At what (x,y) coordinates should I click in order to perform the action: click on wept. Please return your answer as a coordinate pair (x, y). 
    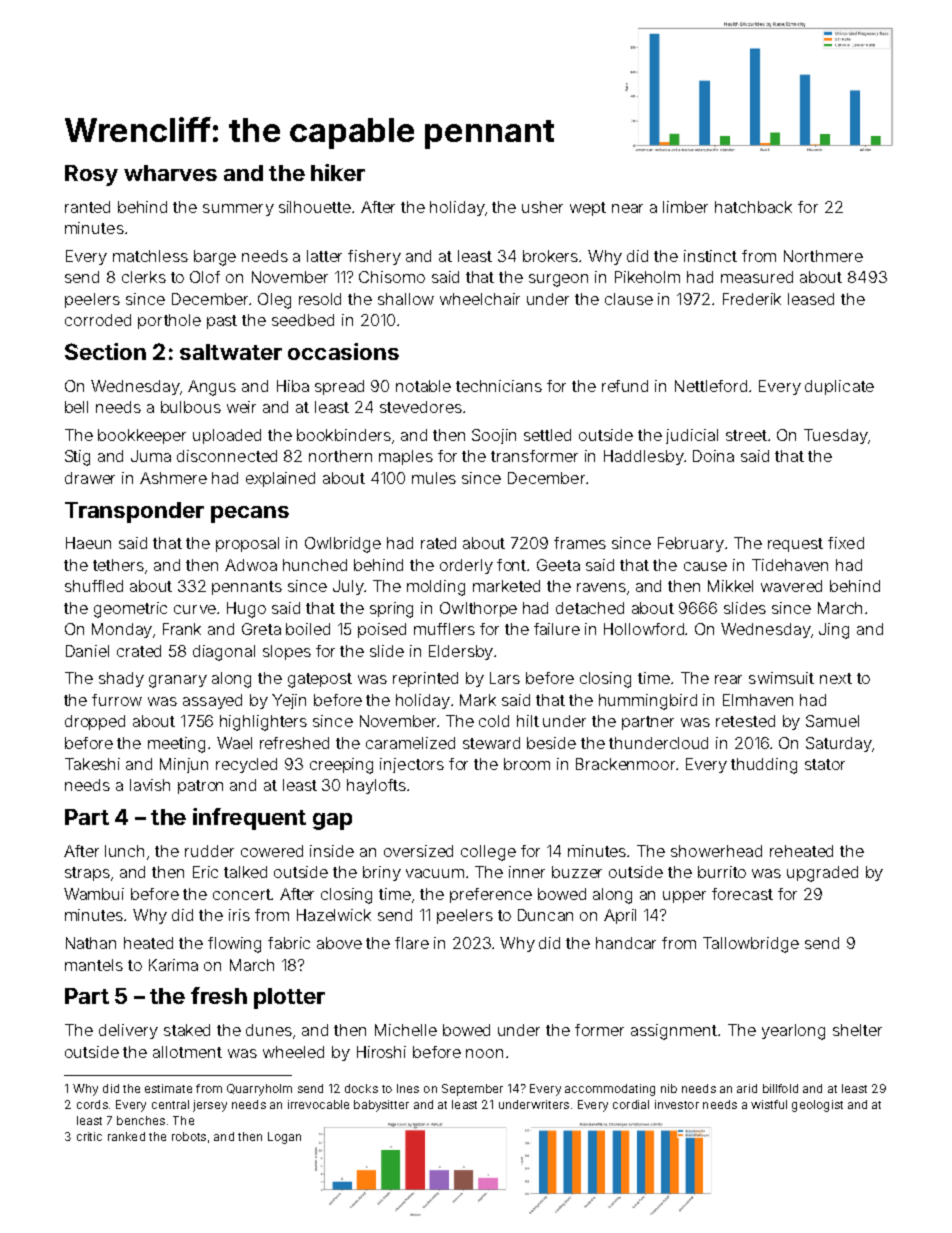
    Looking at the image, I should click on (588, 209).
